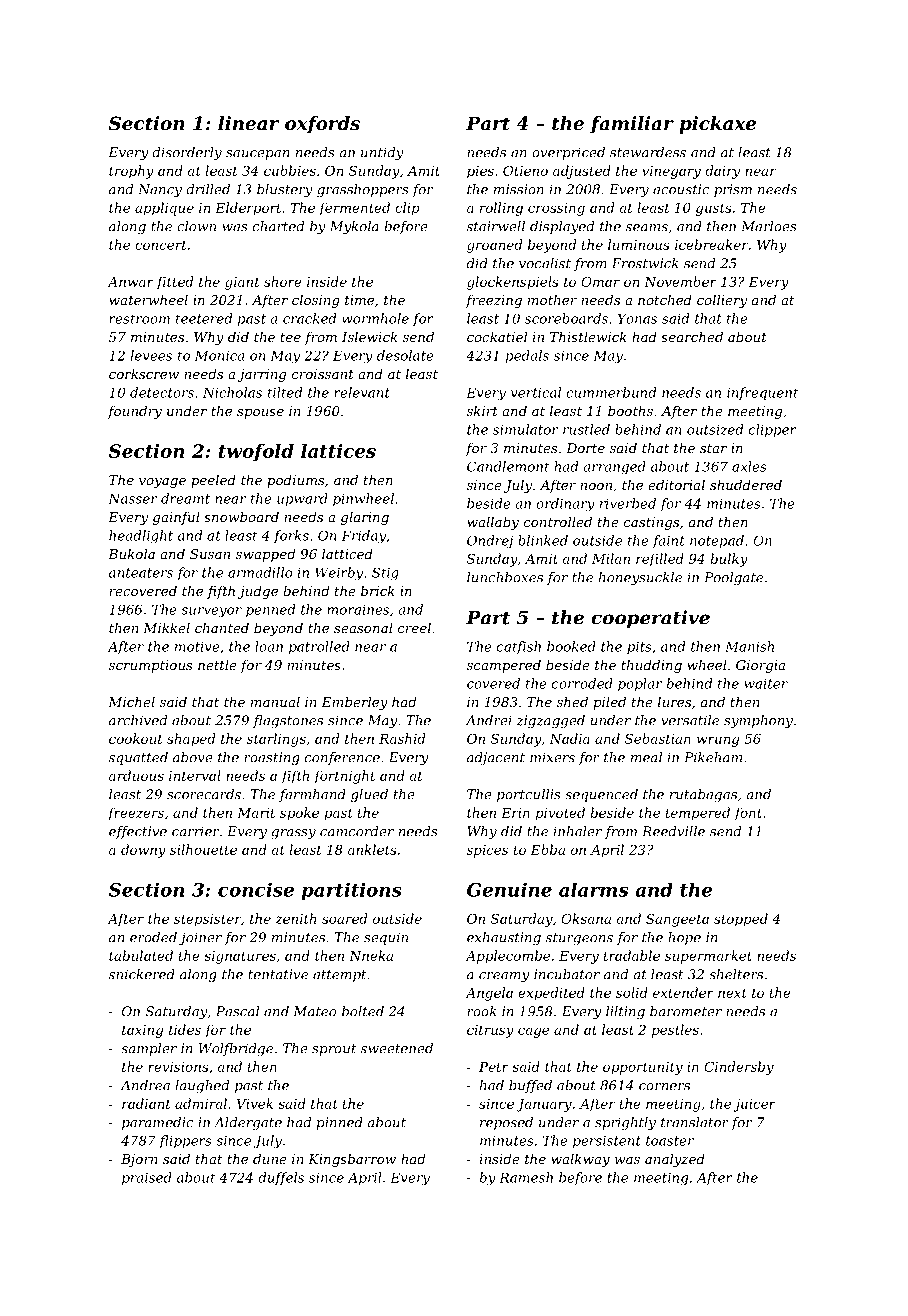 This image has width=908, height=1316. Describe the element at coordinates (344, 777) in the image. I see `fortnight` at that location.
